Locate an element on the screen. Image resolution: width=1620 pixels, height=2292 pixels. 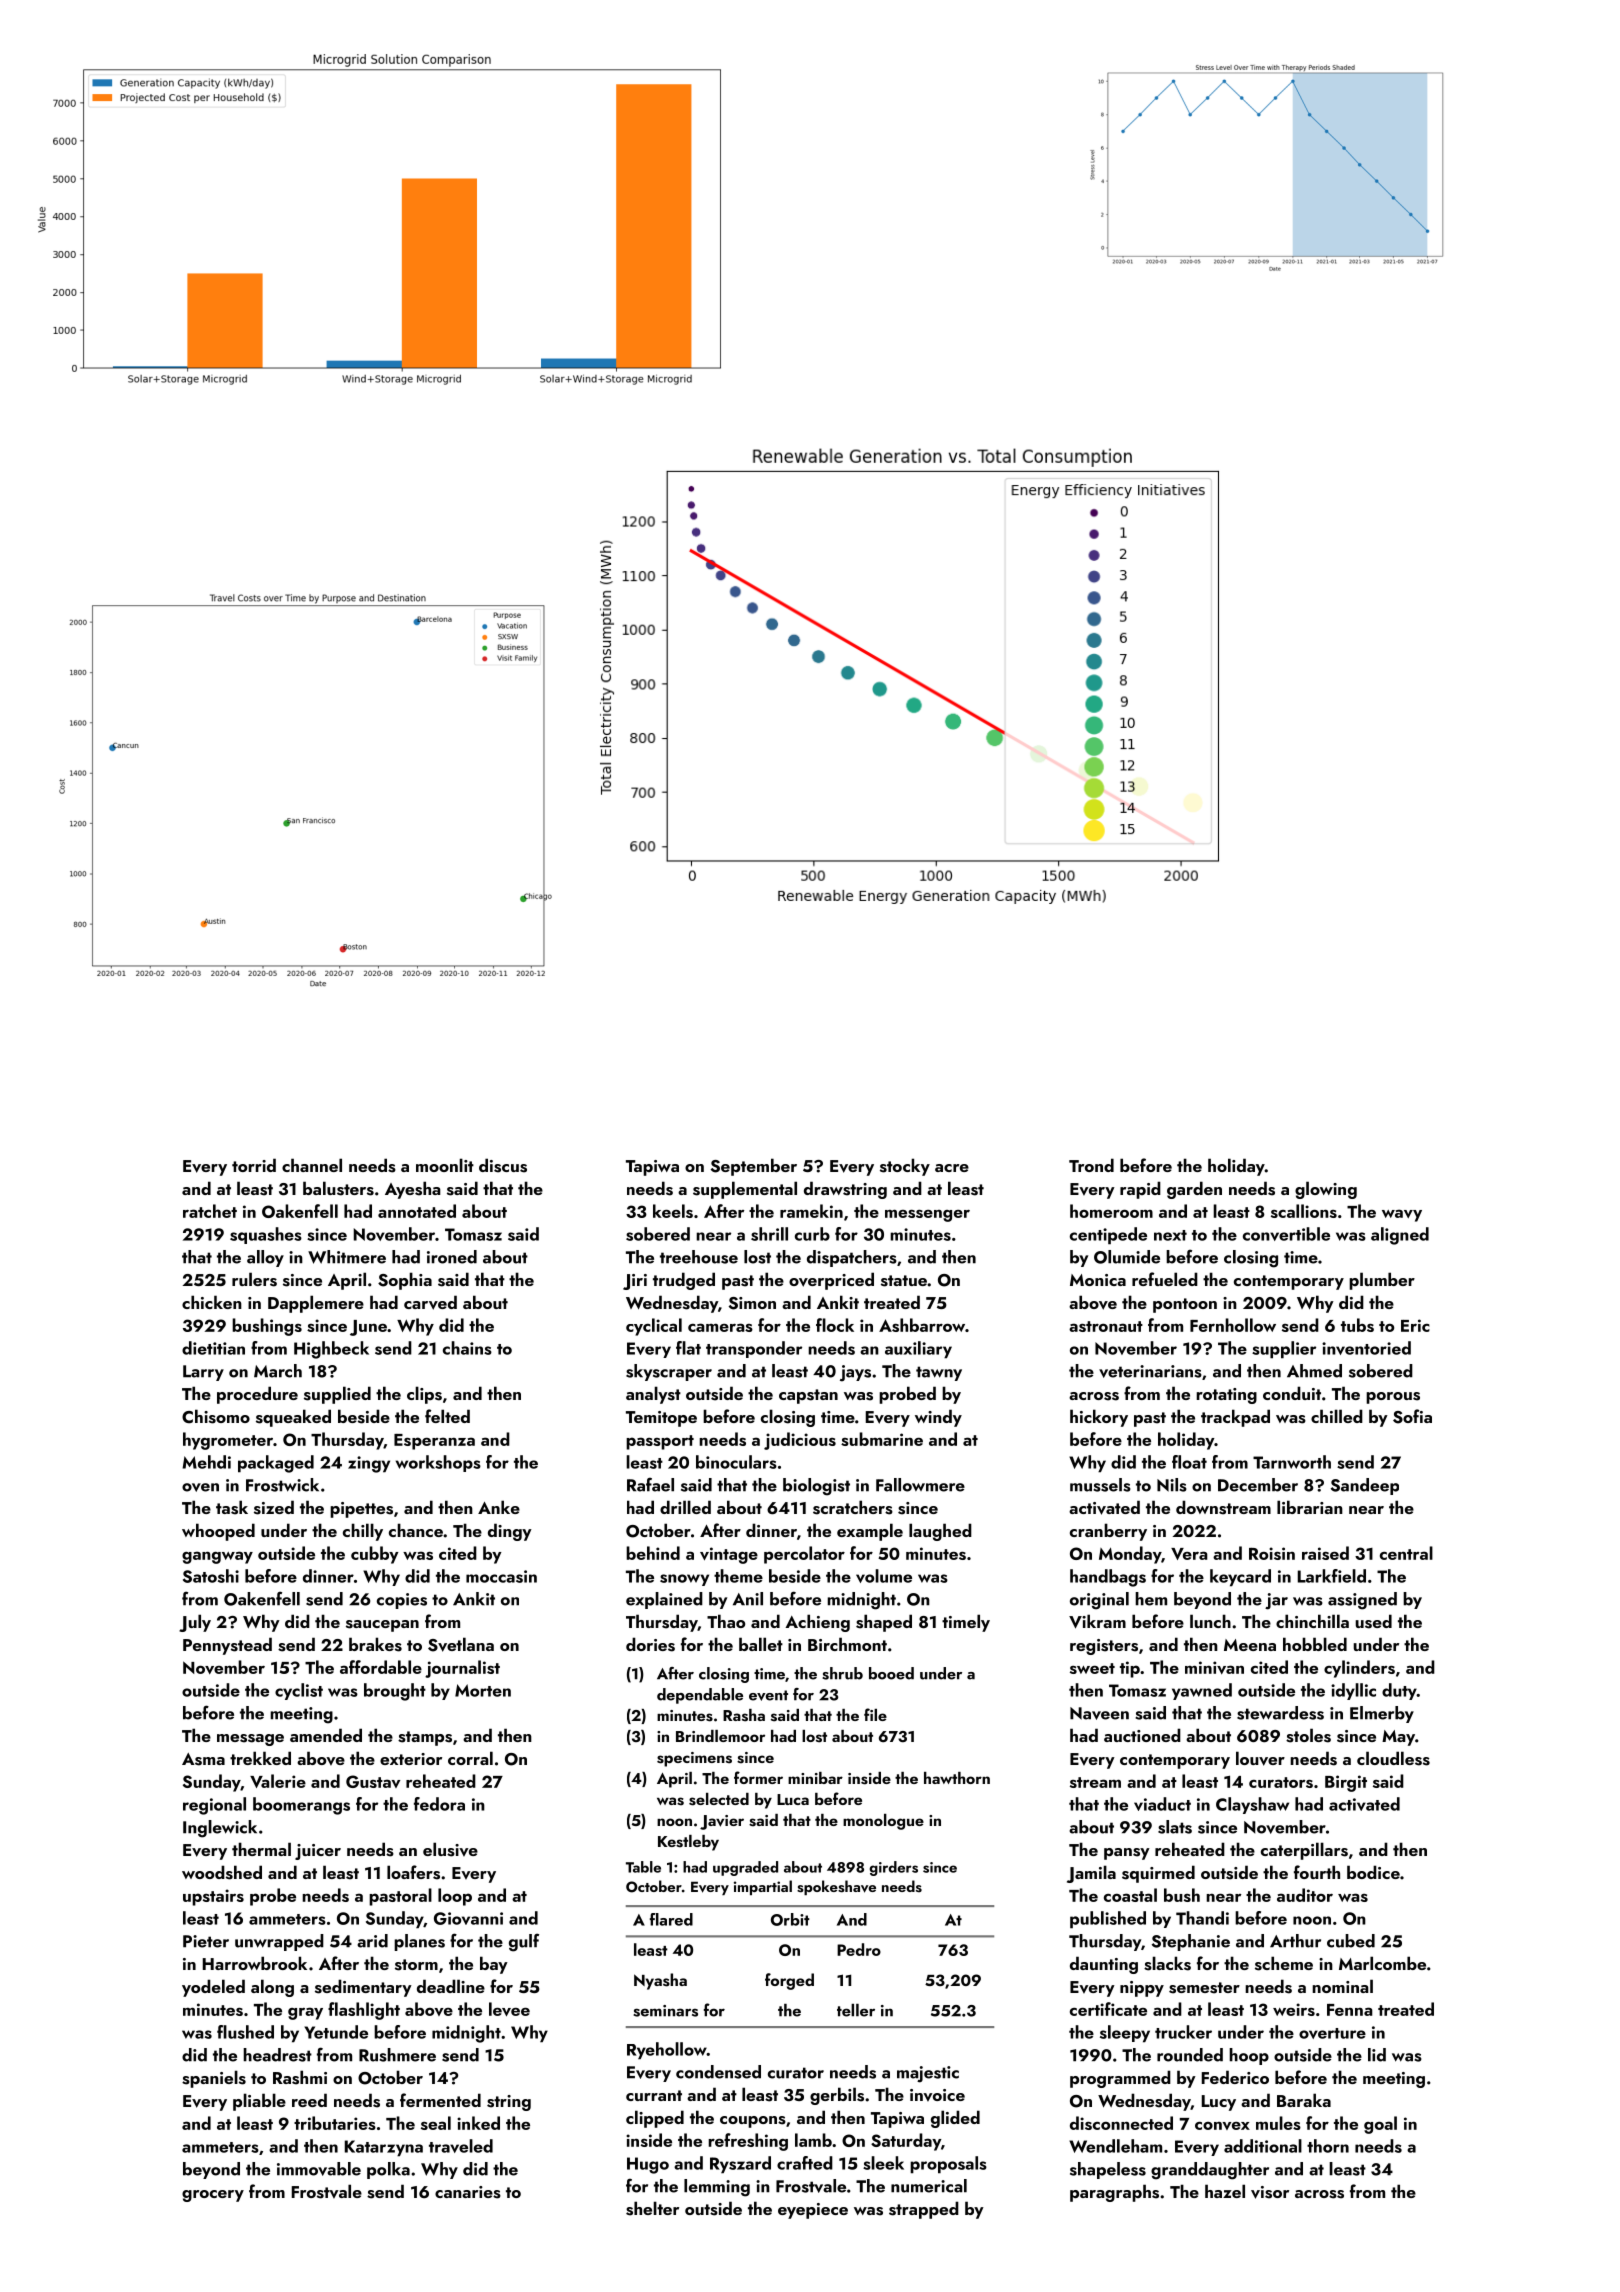
Trond is located at coordinates (1091, 1165).
